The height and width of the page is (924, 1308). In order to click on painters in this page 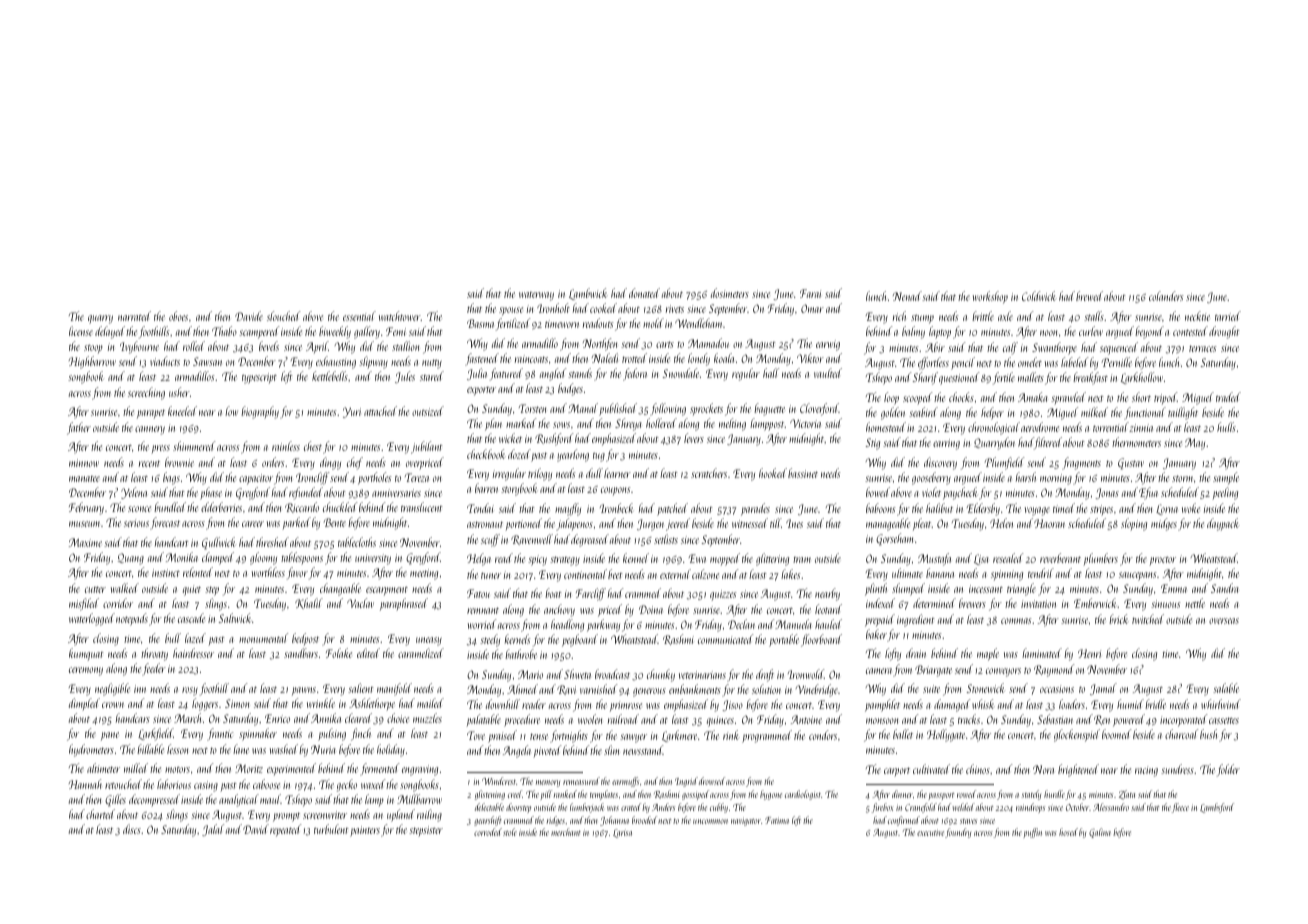, I will do `click(365, 831)`.
